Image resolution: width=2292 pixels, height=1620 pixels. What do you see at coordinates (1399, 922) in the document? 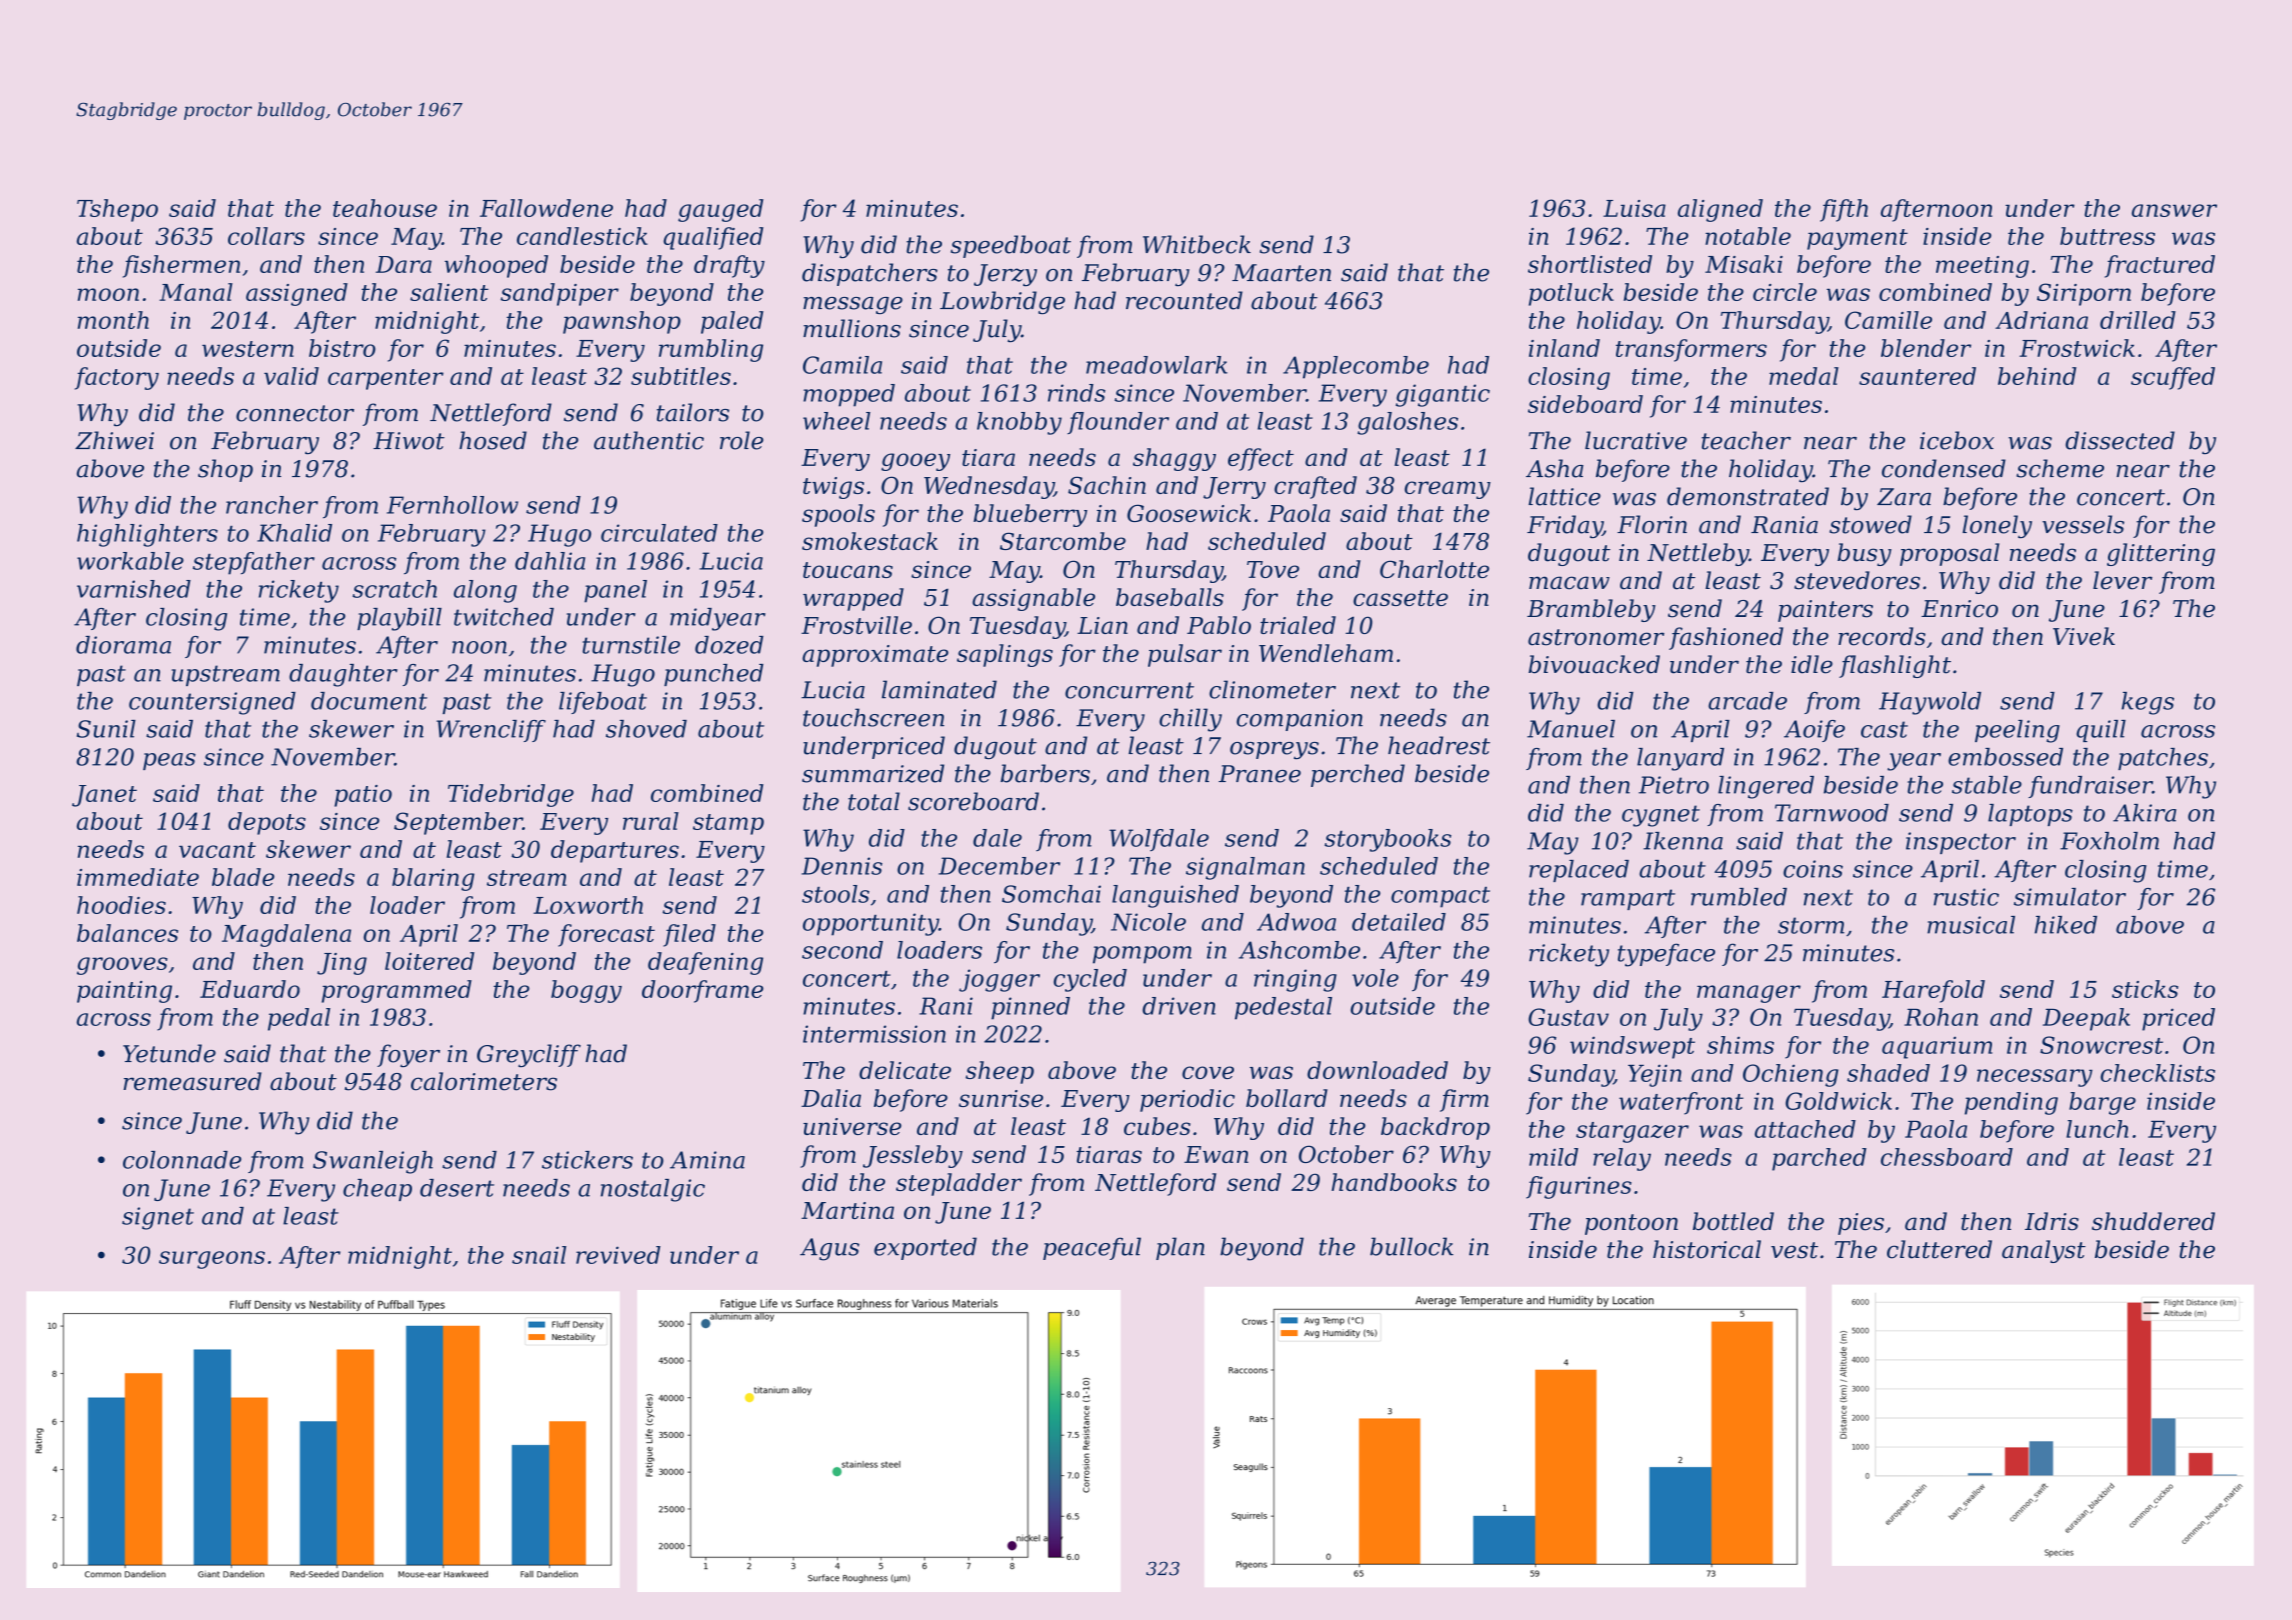
I see `detailed` at bounding box center [1399, 922].
